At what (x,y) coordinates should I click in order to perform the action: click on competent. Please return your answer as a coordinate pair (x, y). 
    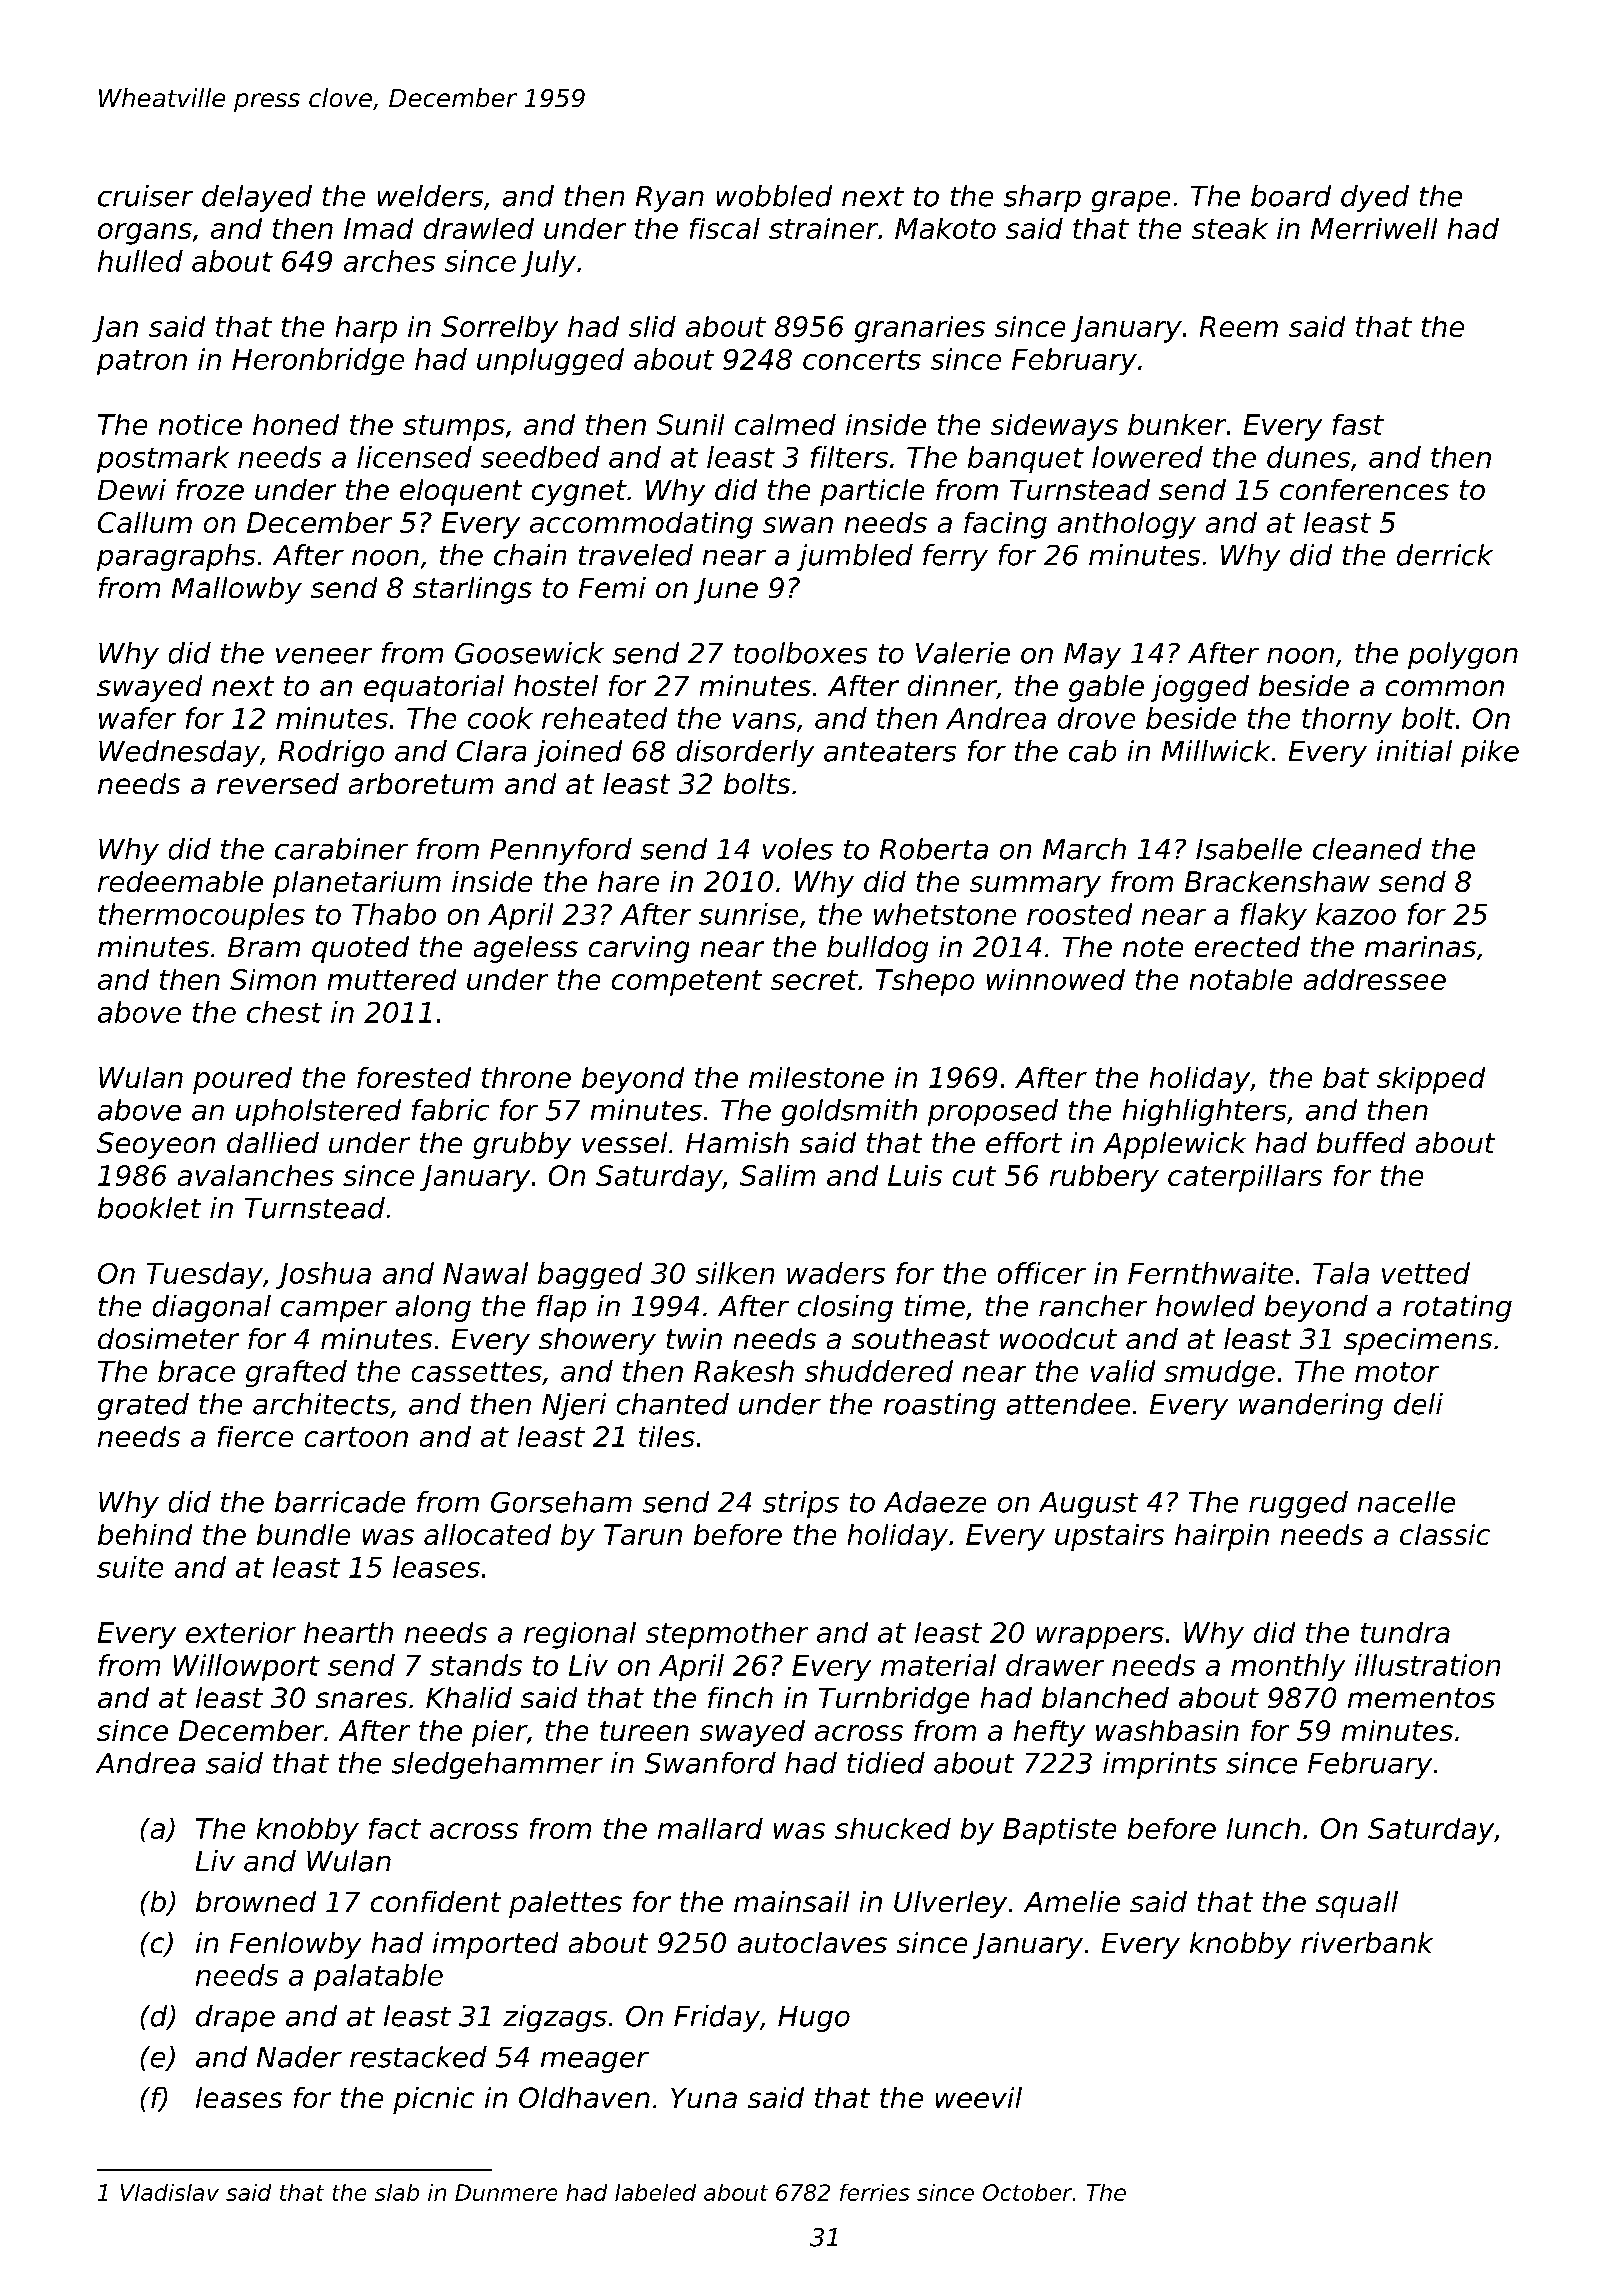
    Looking at the image, I should click on (687, 983).
